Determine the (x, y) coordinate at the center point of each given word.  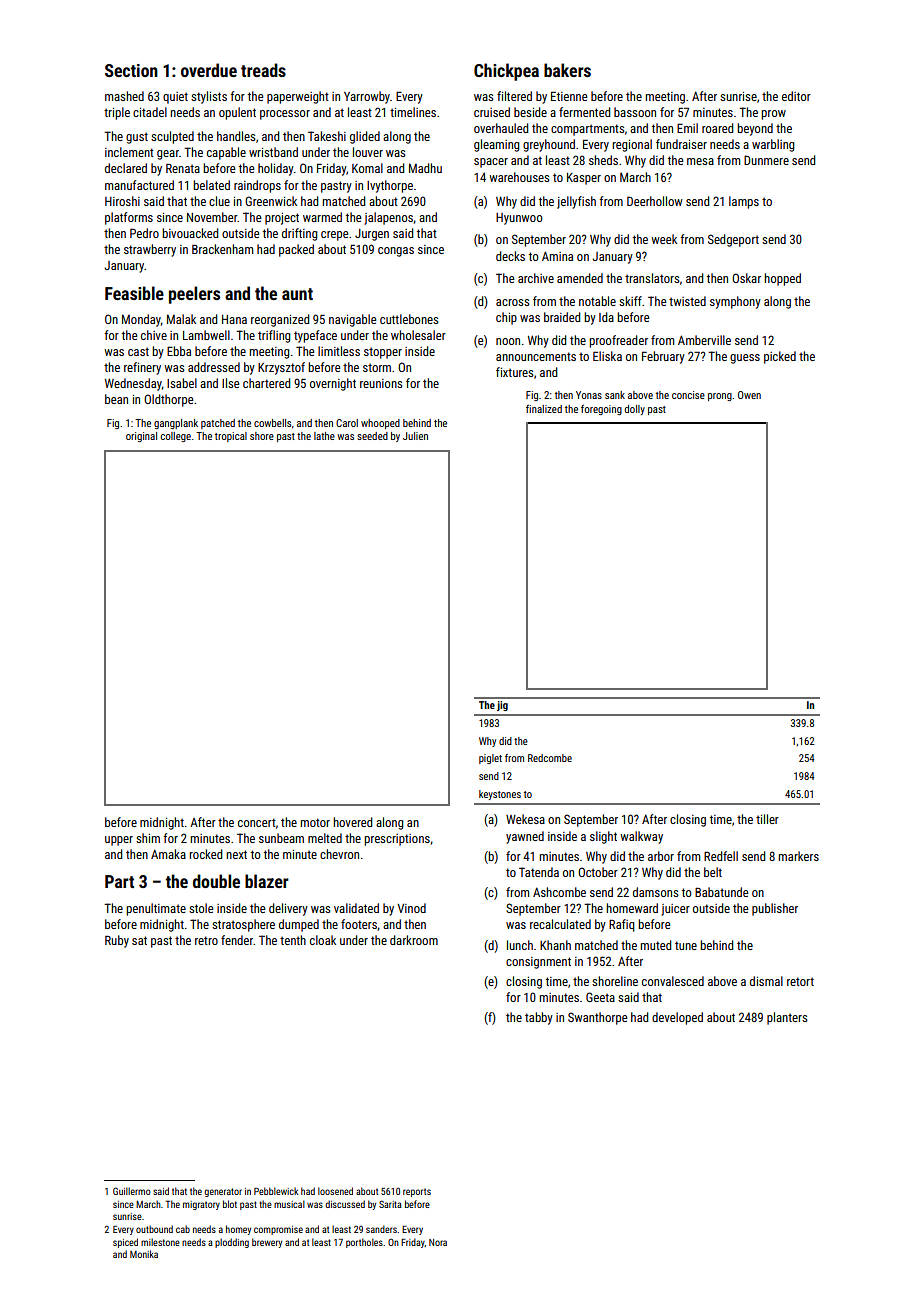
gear (168, 155)
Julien (415, 436)
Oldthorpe (169, 400)
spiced (125, 1243)
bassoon (635, 112)
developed (677, 1018)
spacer (491, 163)
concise (688, 395)
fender (237, 940)
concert (257, 822)
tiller (767, 819)
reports (417, 1192)
